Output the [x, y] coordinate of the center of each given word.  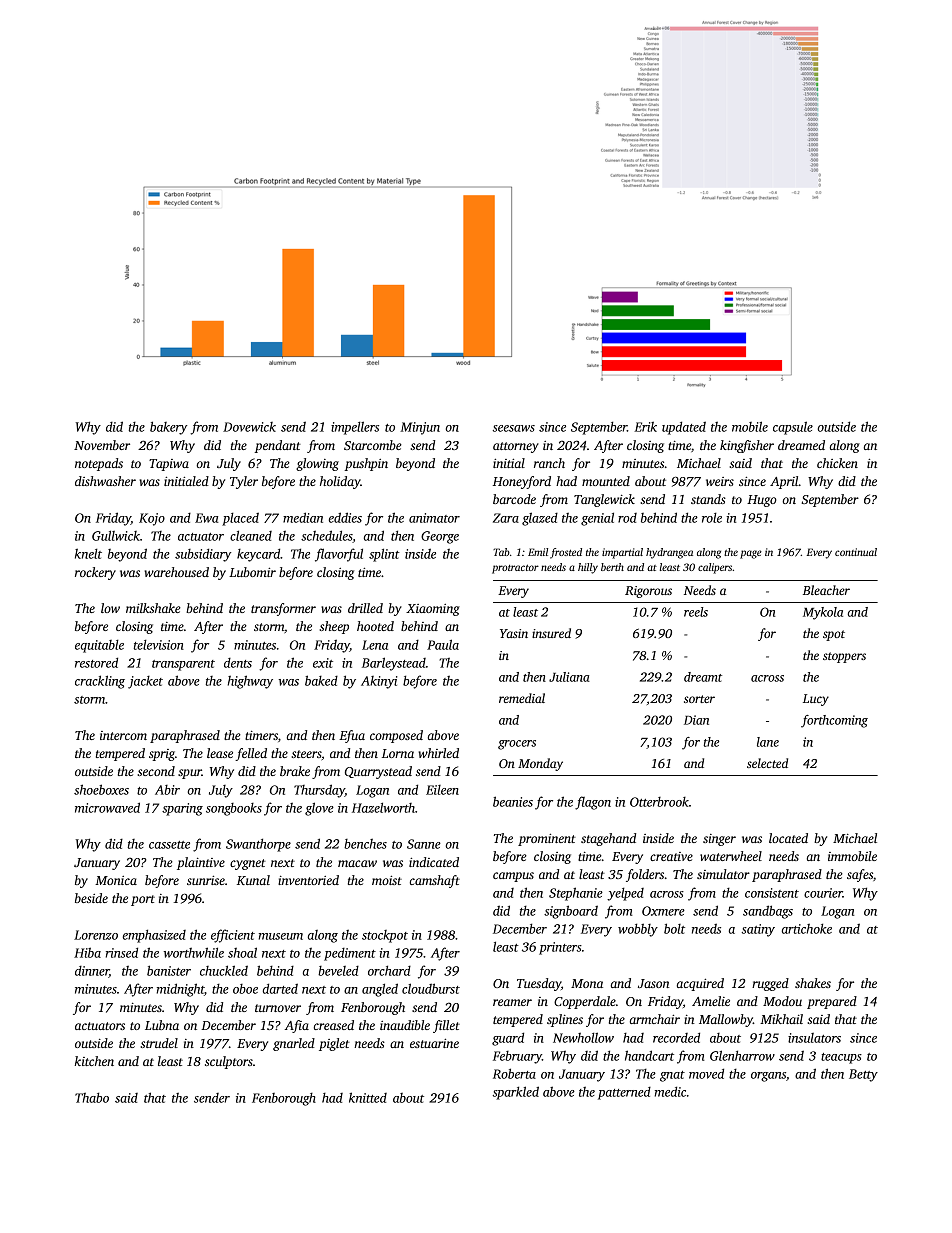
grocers [517, 745]
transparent [183, 665]
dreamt [703, 677]
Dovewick [249, 427]
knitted [368, 1097]
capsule [793, 428]
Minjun [420, 428]
